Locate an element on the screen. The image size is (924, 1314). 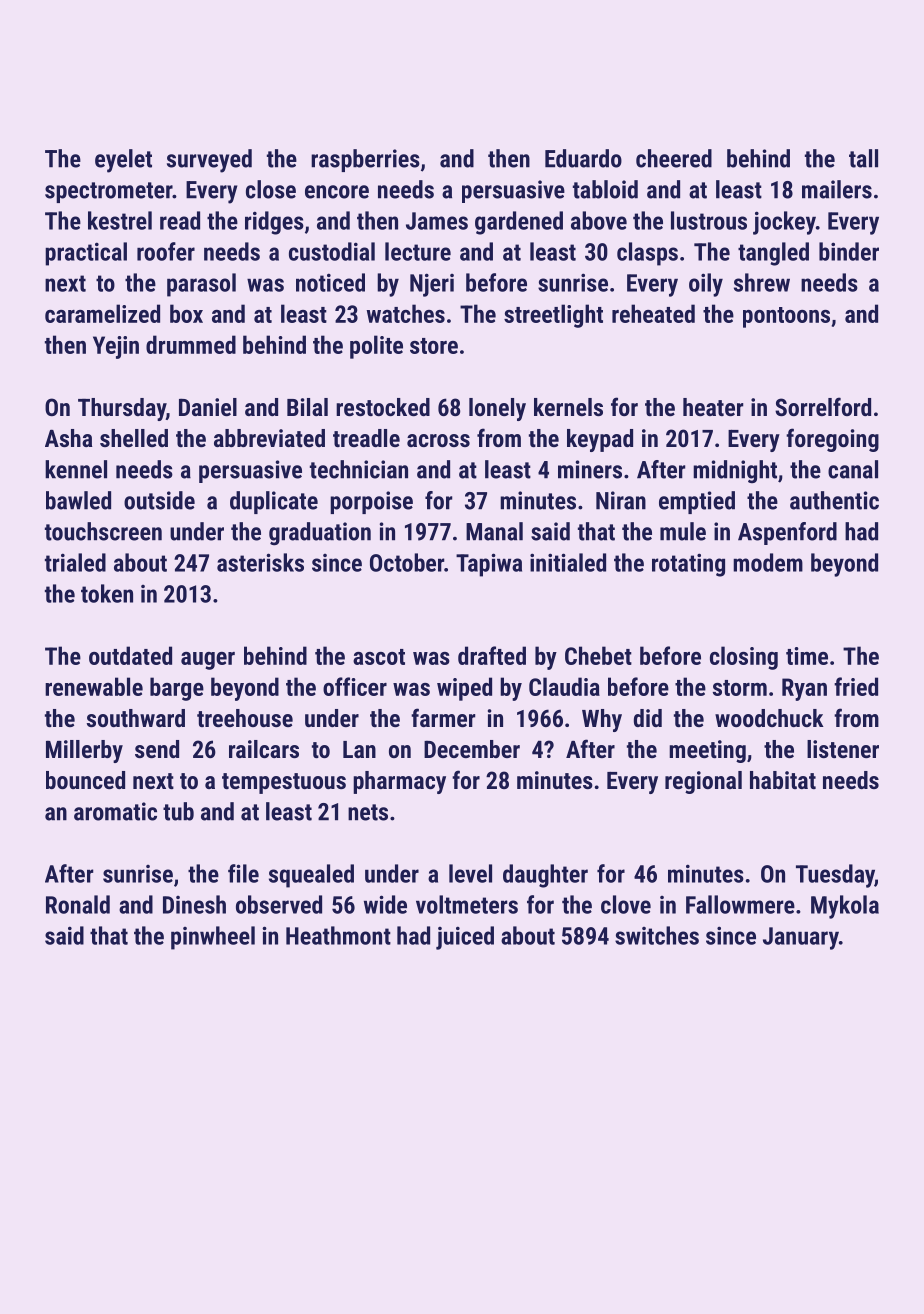
roofer is located at coordinates (166, 251).
